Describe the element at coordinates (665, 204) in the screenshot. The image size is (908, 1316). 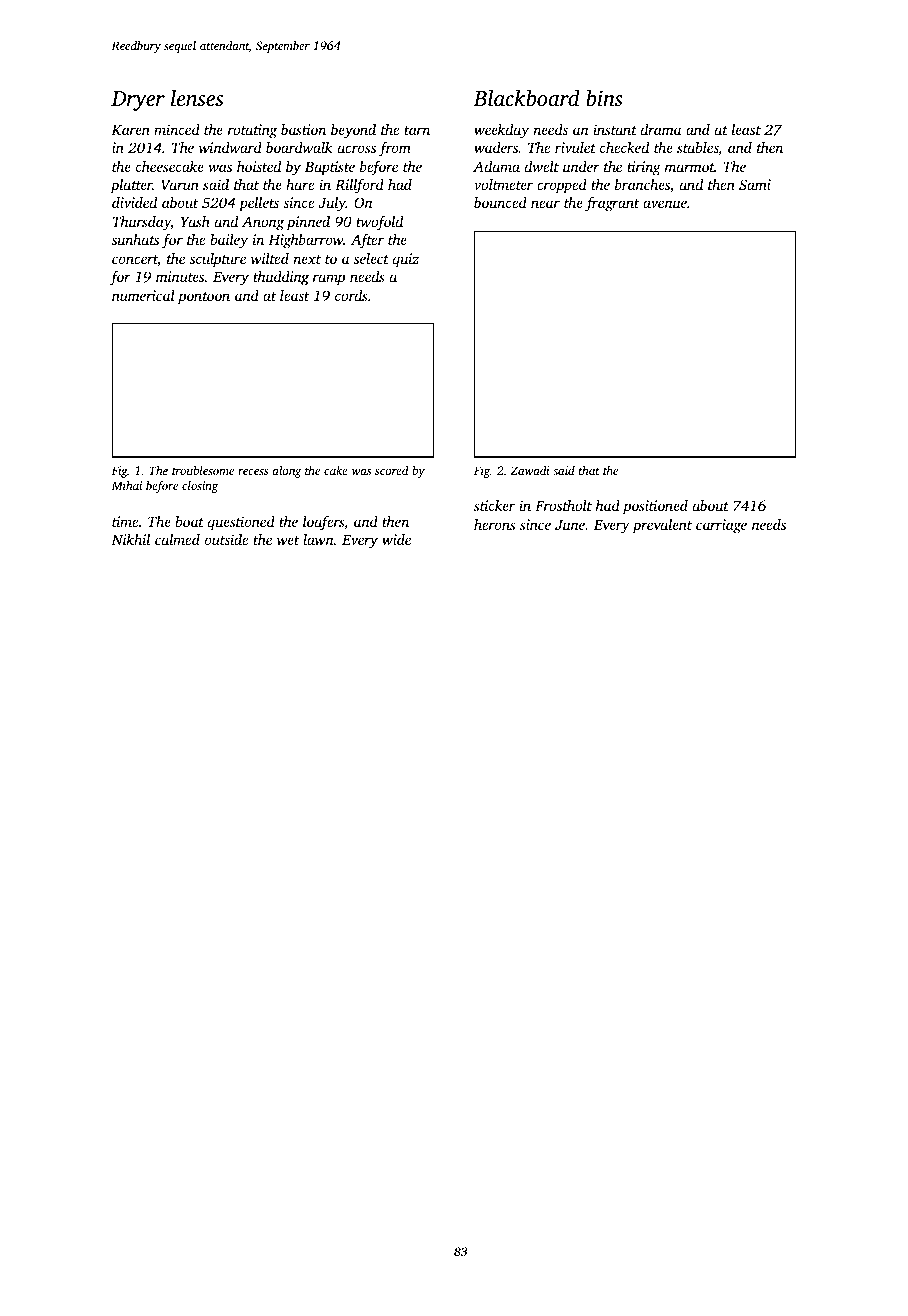
I see `avenue` at that location.
